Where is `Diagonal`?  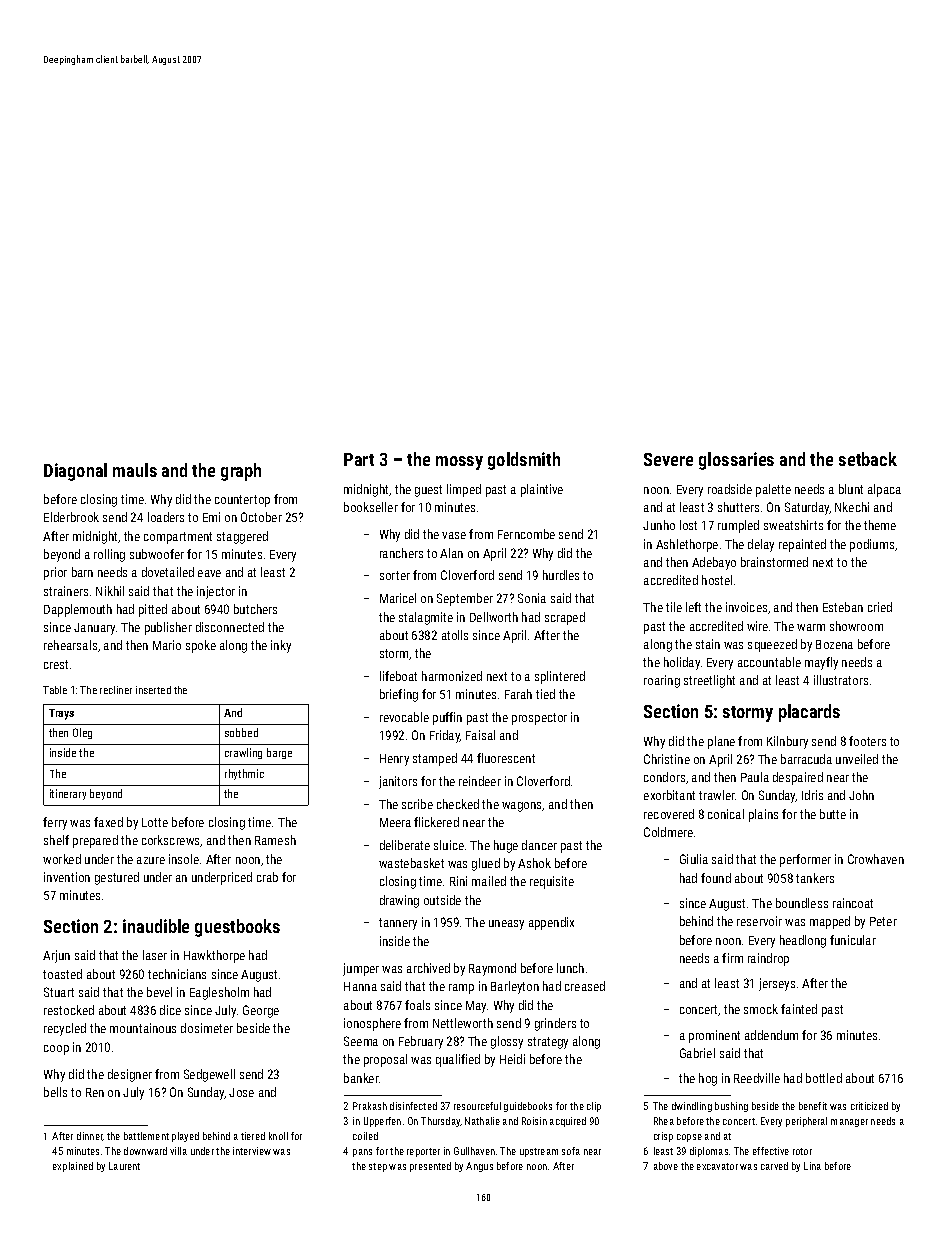
Diagonal is located at coordinates (75, 472).
